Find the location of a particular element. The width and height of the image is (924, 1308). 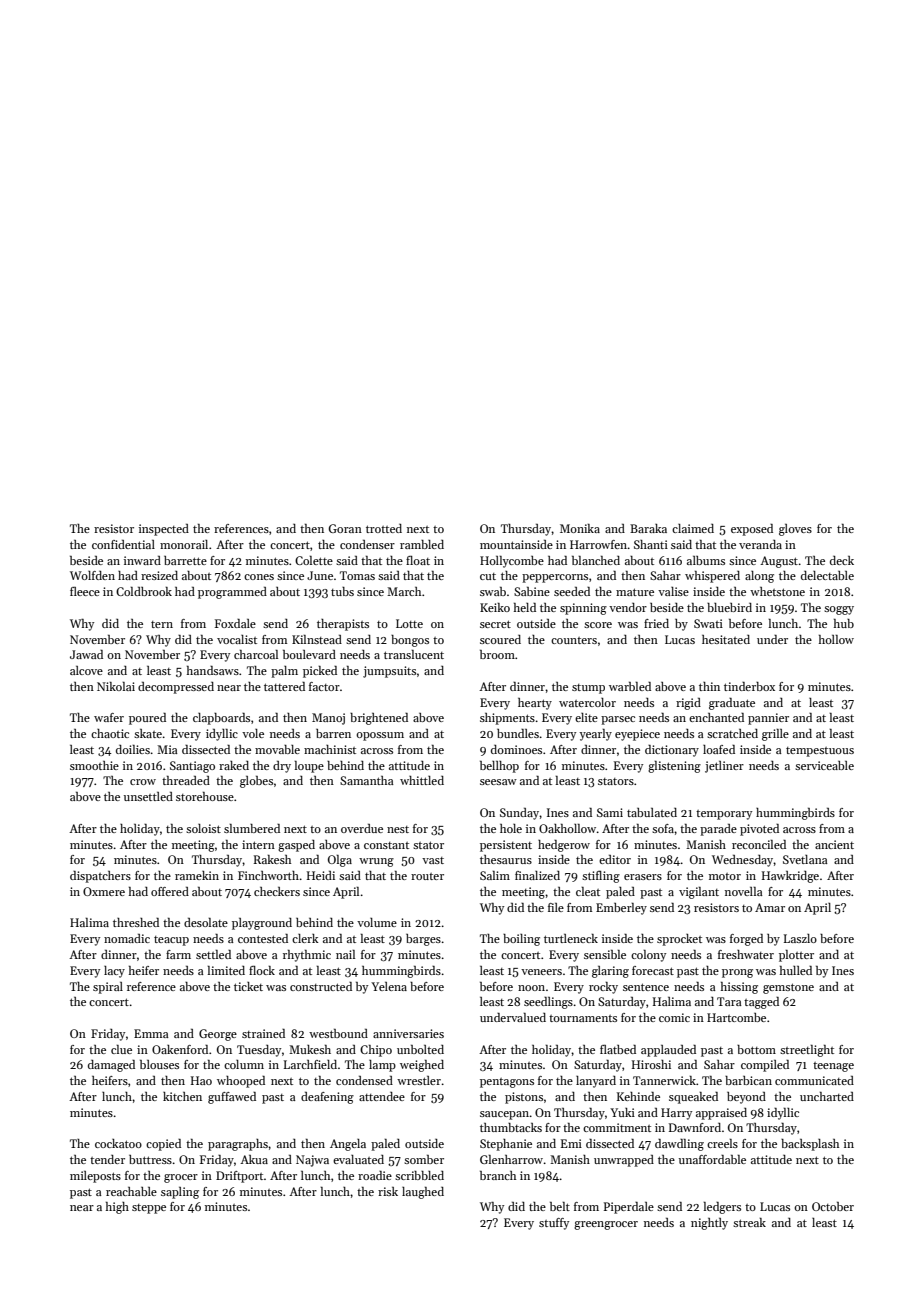

steppe is located at coordinates (149, 1209).
